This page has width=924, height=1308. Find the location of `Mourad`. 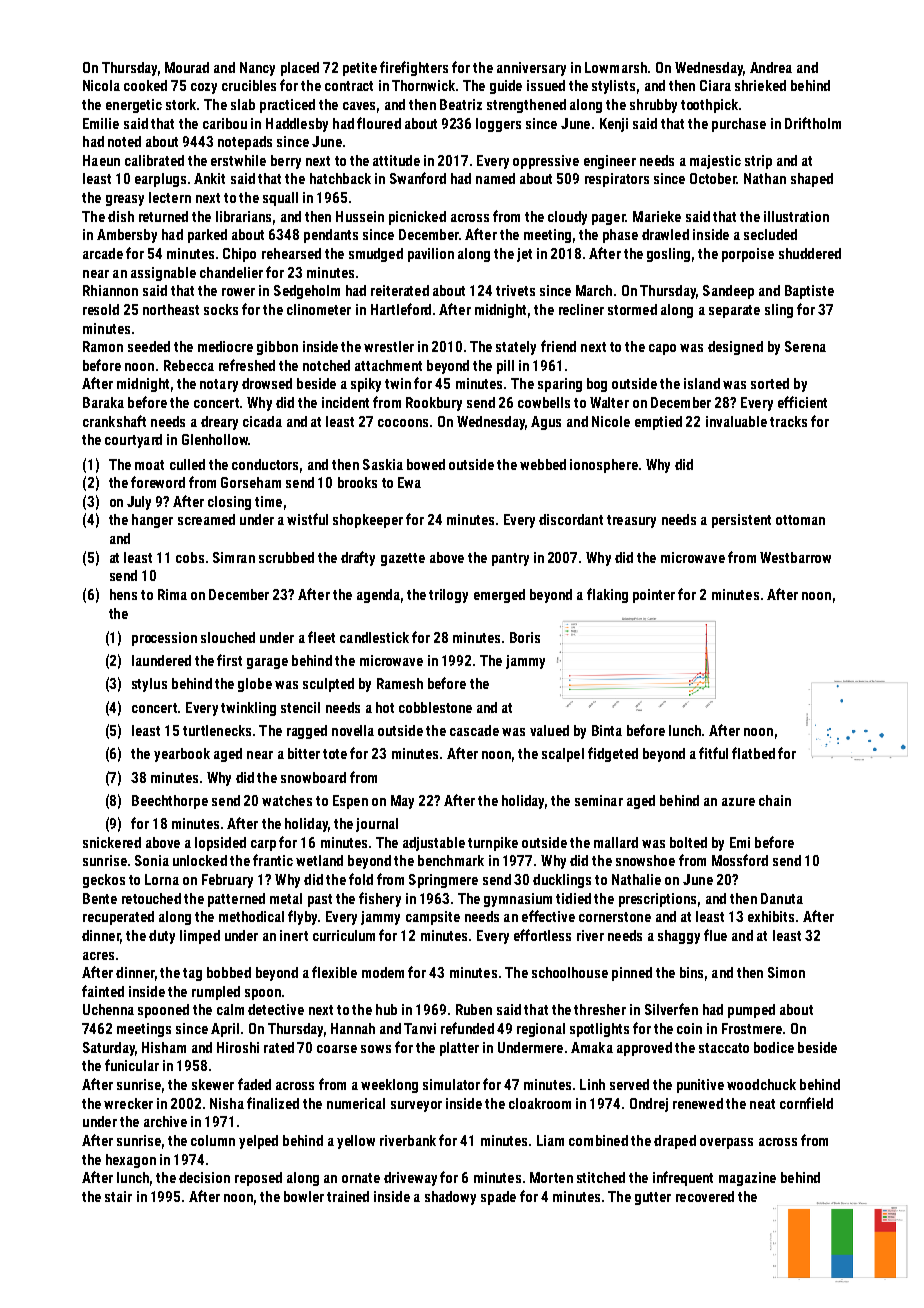

Mourad is located at coordinates (187, 67).
